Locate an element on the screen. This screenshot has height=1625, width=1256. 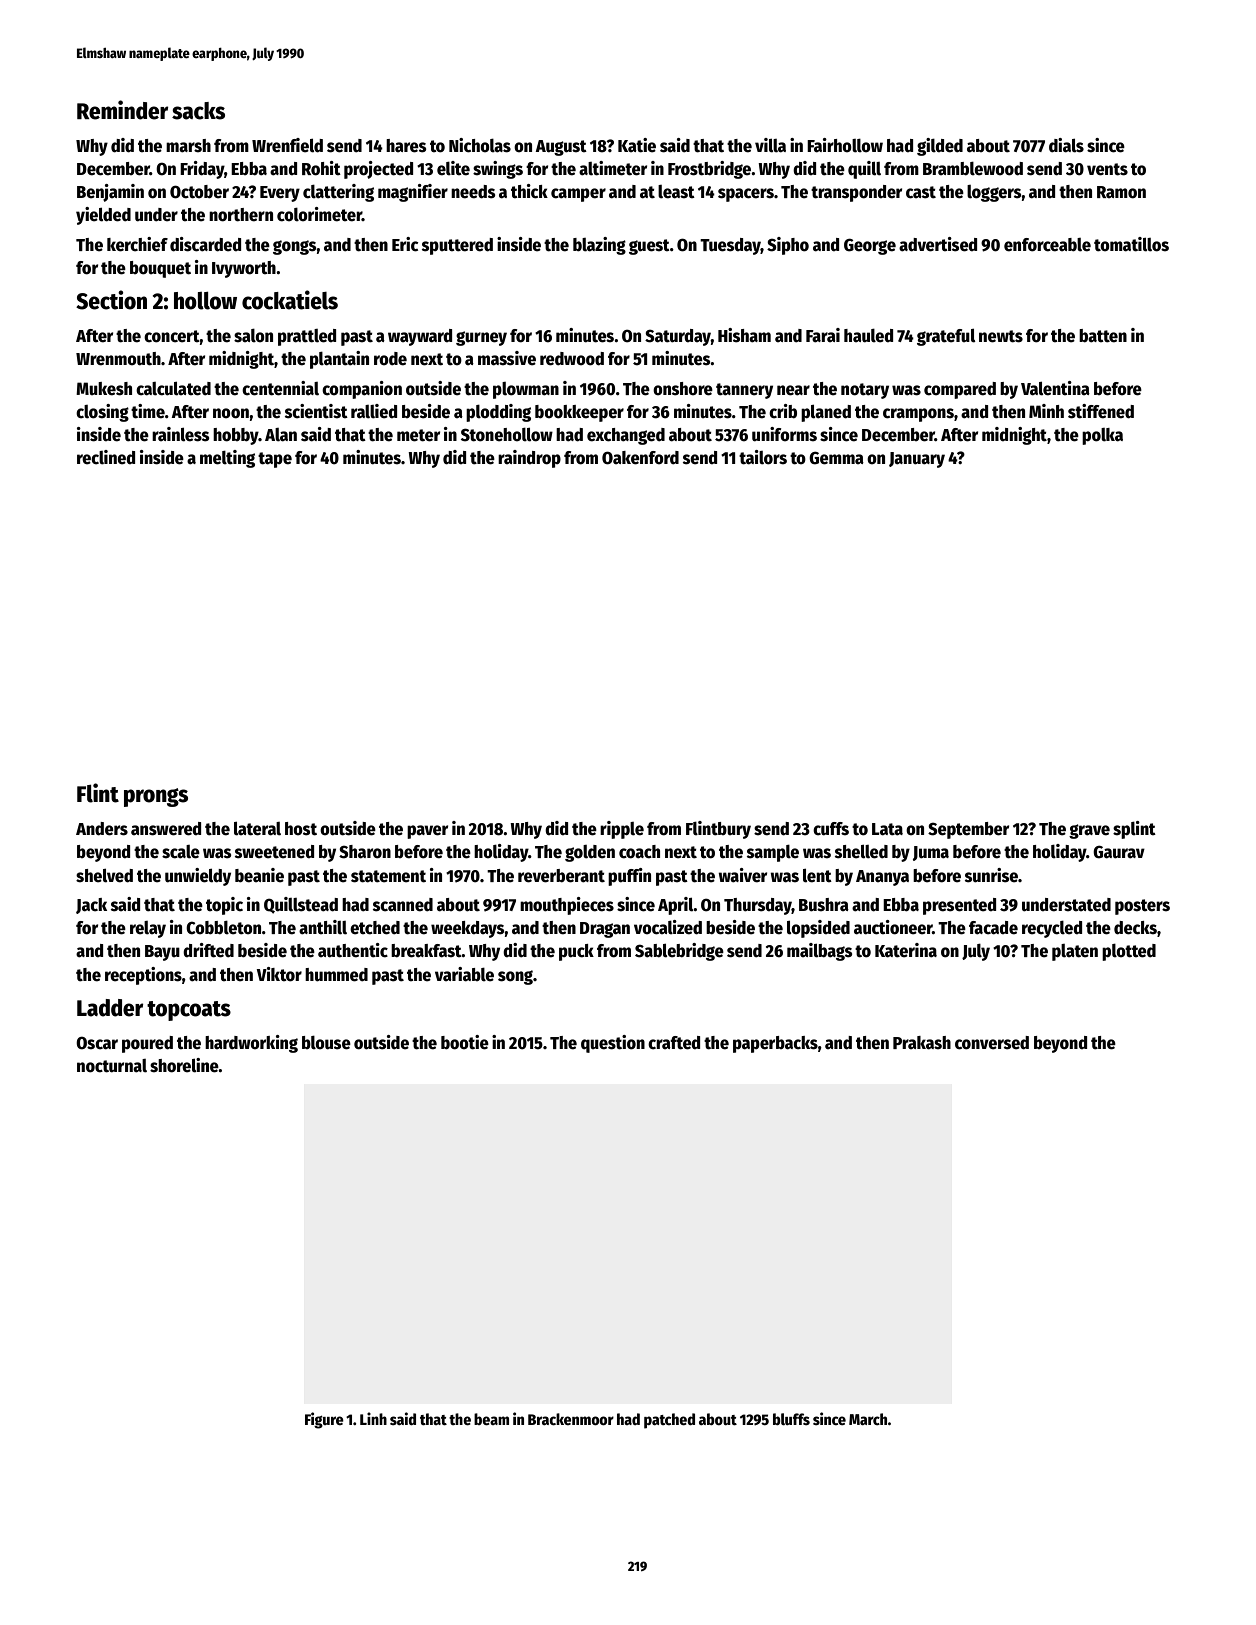
blouse is located at coordinates (326, 1043).
